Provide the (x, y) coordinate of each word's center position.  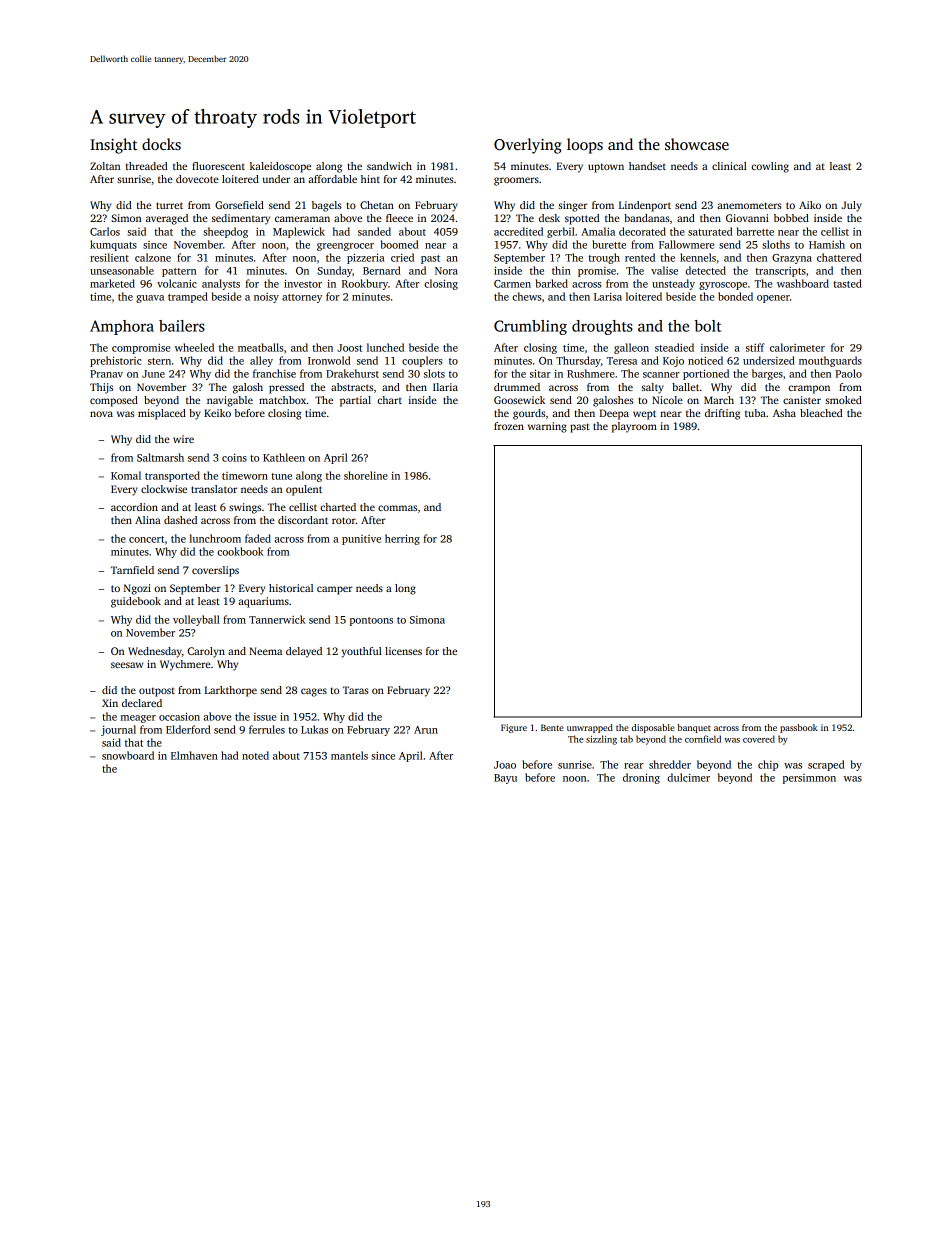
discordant (303, 520)
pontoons (371, 621)
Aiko (810, 205)
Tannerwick (277, 619)
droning (641, 778)
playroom (634, 427)
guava (150, 299)
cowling (770, 167)
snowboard (128, 755)
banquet (694, 728)
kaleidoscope (280, 167)
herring (402, 539)
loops (585, 146)
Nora (446, 271)
